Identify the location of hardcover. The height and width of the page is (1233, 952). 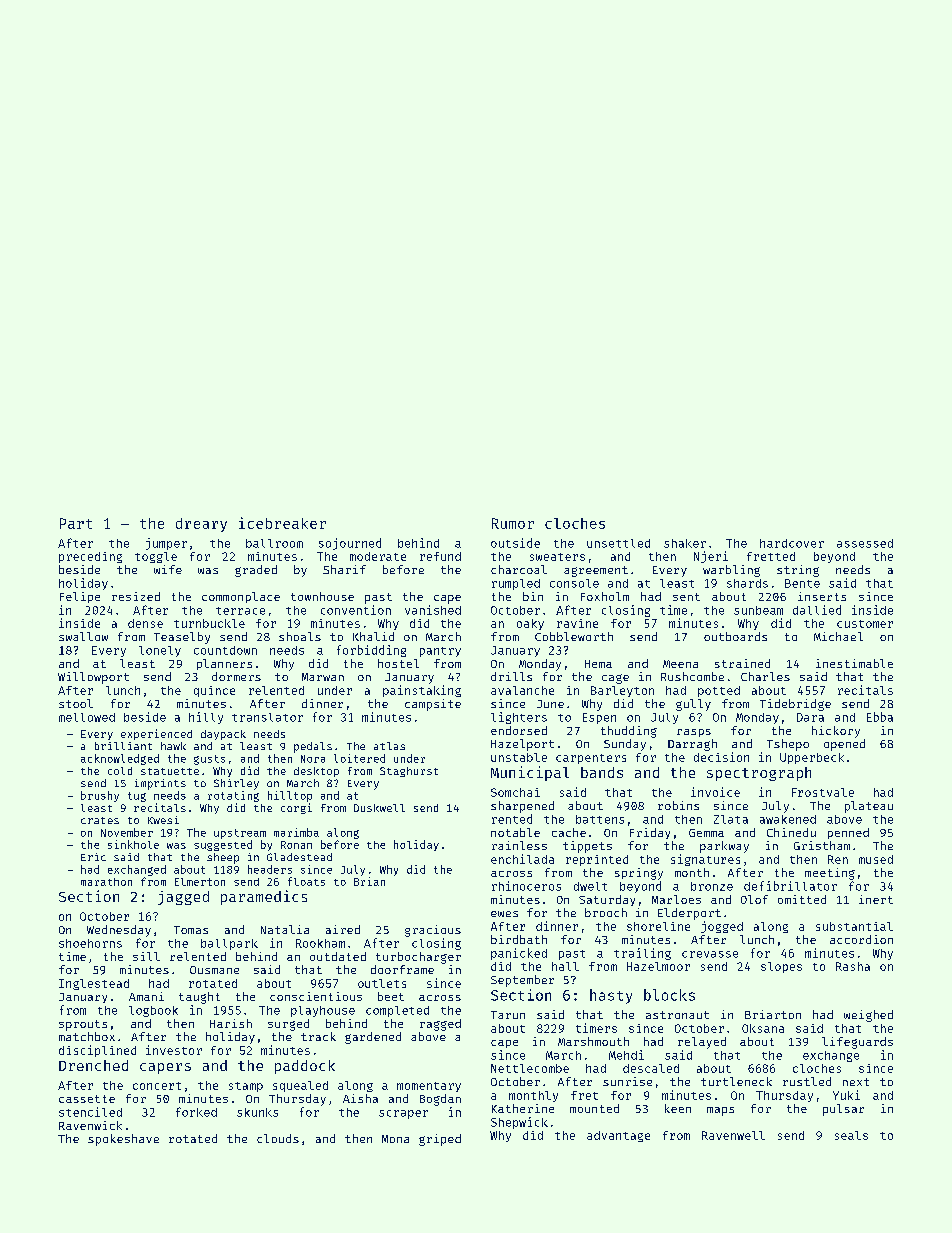
(792, 543).
